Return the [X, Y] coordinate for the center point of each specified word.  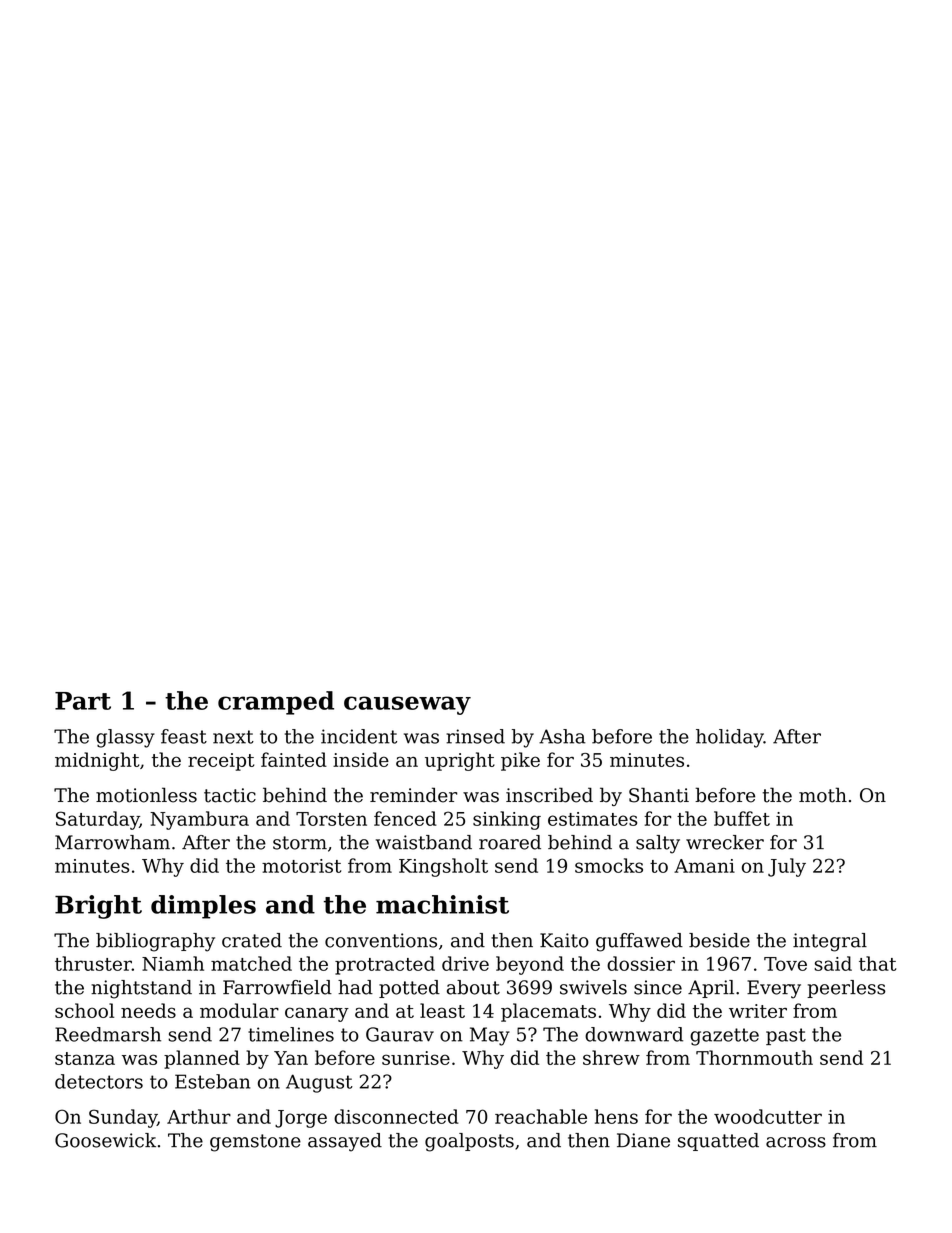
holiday [730, 738]
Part [83, 701]
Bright [98, 907]
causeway [407, 705]
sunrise [416, 1058]
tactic [230, 795]
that [877, 963]
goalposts [469, 1142]
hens [616, 1116]
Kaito [564, 940]
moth [823, 795]
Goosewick [105, 1140]
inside [361, 759]
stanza [85, 1058]
